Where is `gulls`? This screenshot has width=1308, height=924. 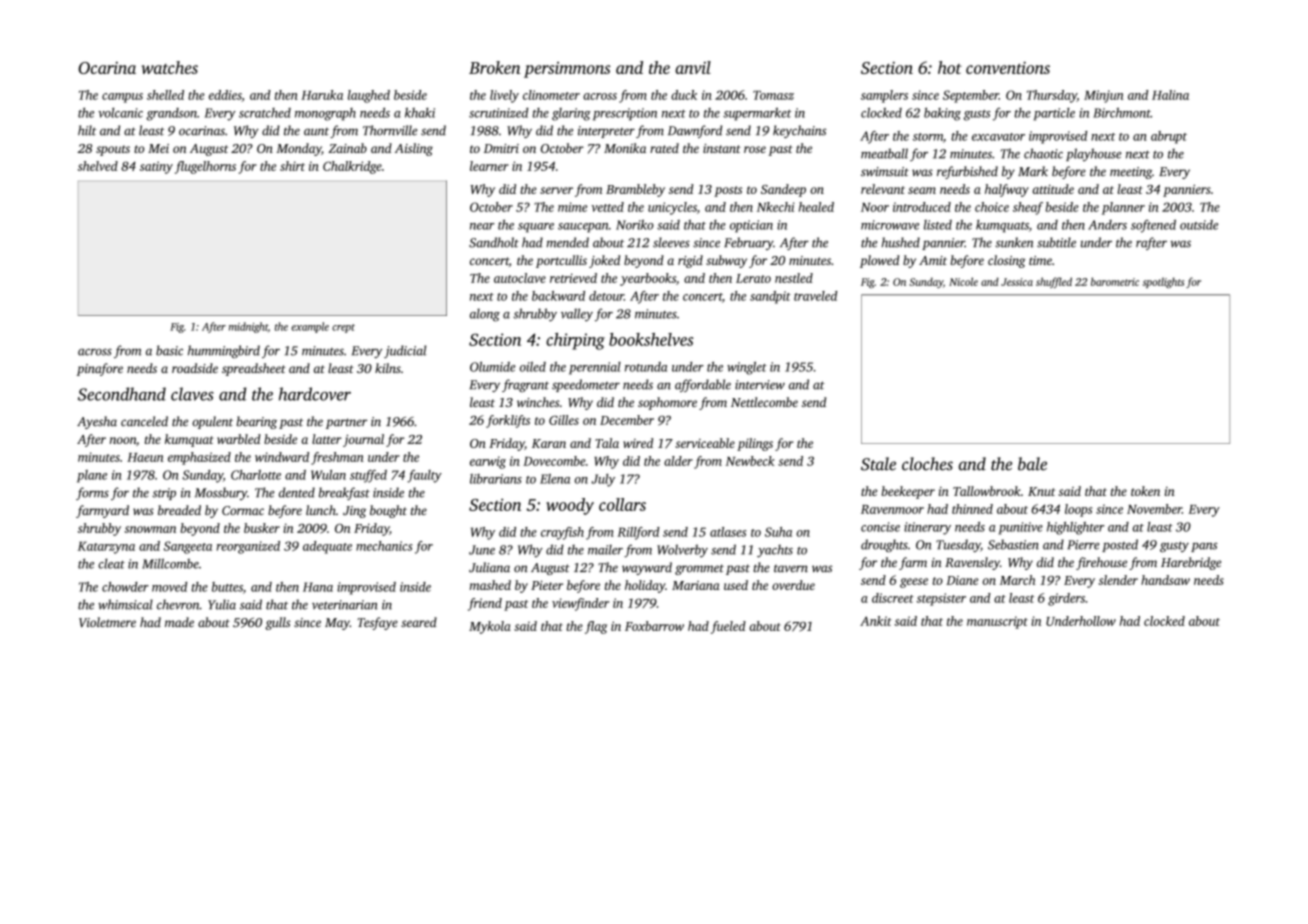
gulls is located at coordinates (278, 623).
